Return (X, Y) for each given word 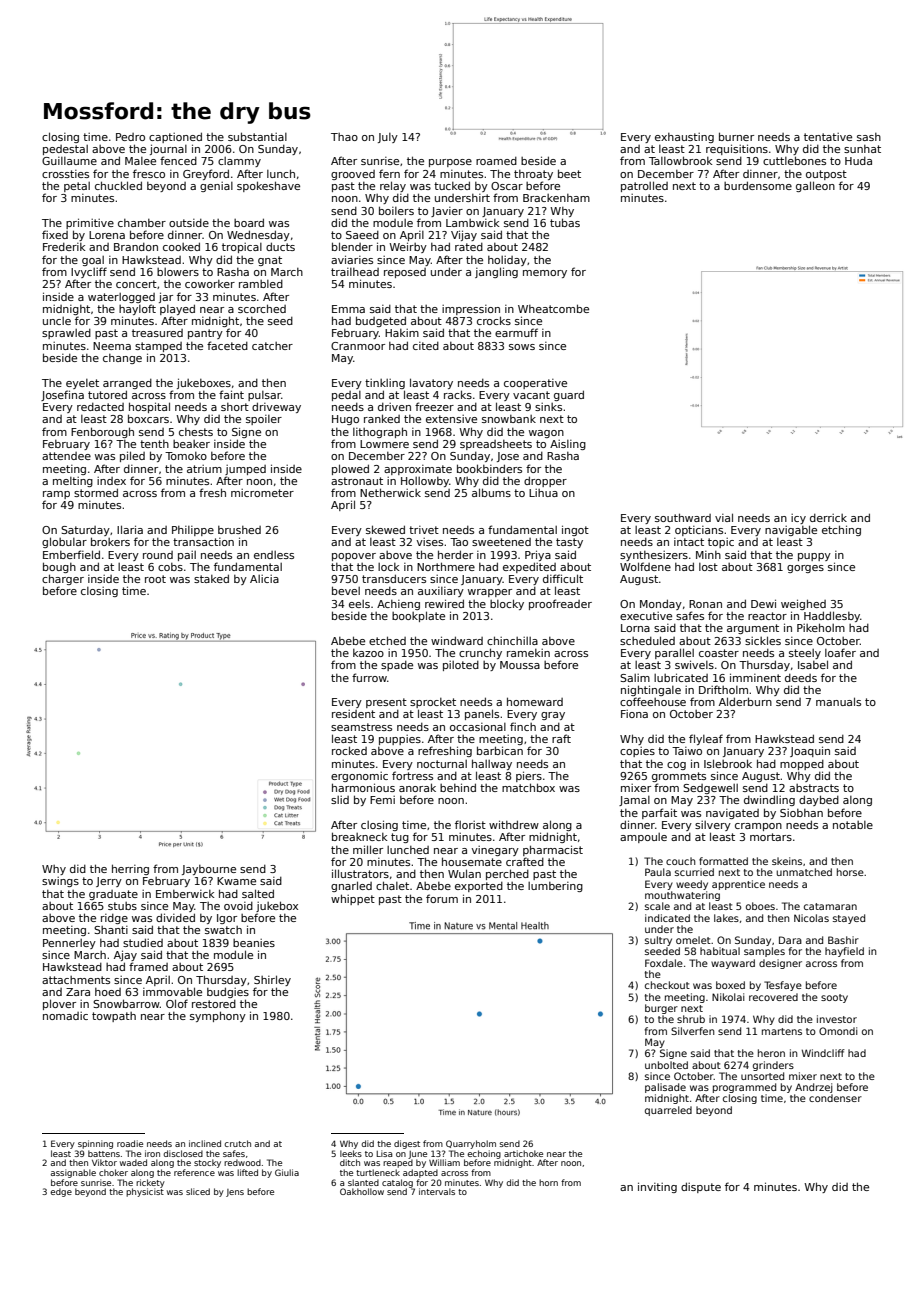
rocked (349, 750)
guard (569, 395)
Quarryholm (471, 1144)
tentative (828, 137)
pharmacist (553, 850)
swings (60, 882)
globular (64, 542)
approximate (418, 470)
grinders (773, 1066)
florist (470, 824)
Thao (344, 137)
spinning (95, 1144)
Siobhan (801, 813)
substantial (257, 136)
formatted (723, 861)
